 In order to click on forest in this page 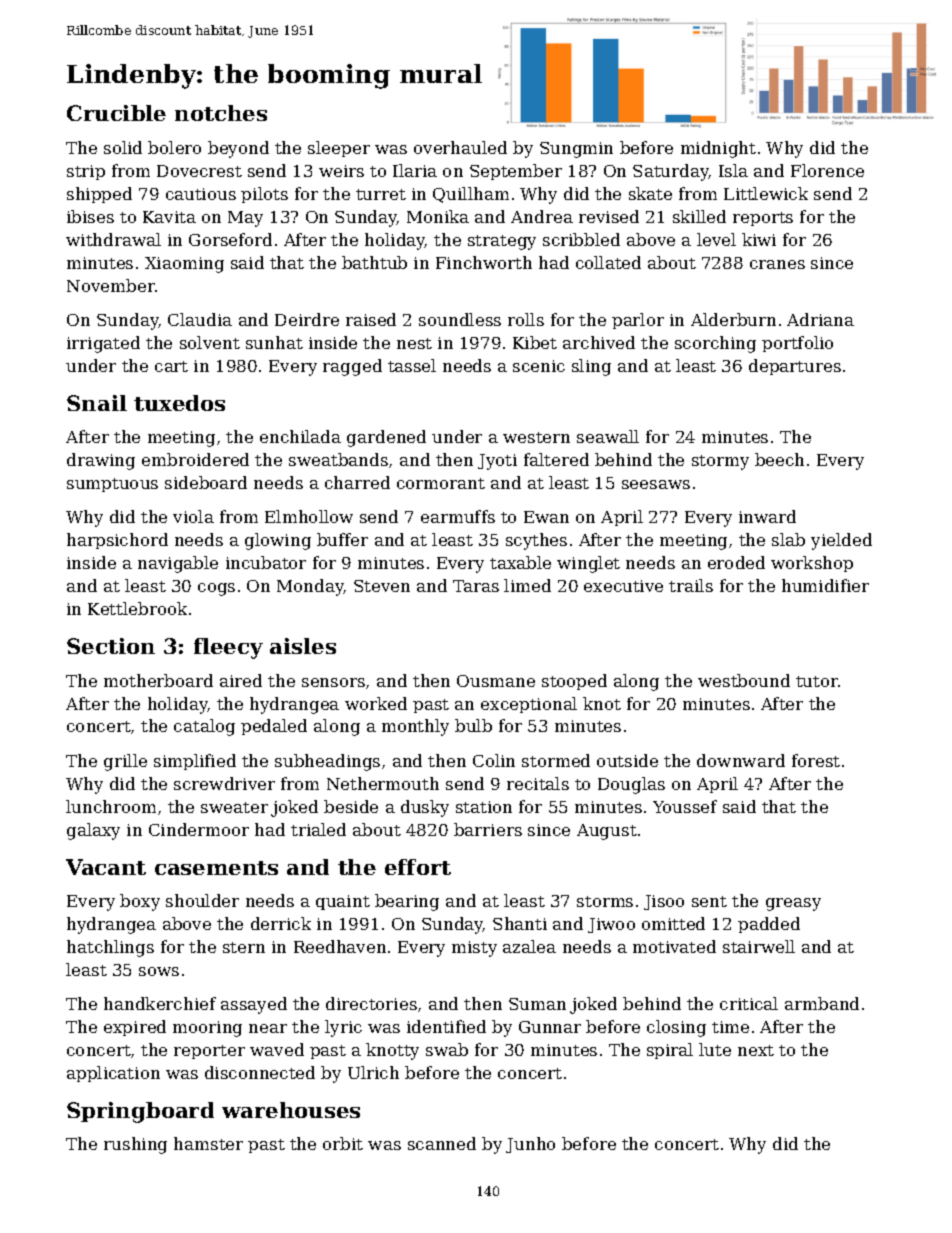, I will do `click(816, 760)`.
